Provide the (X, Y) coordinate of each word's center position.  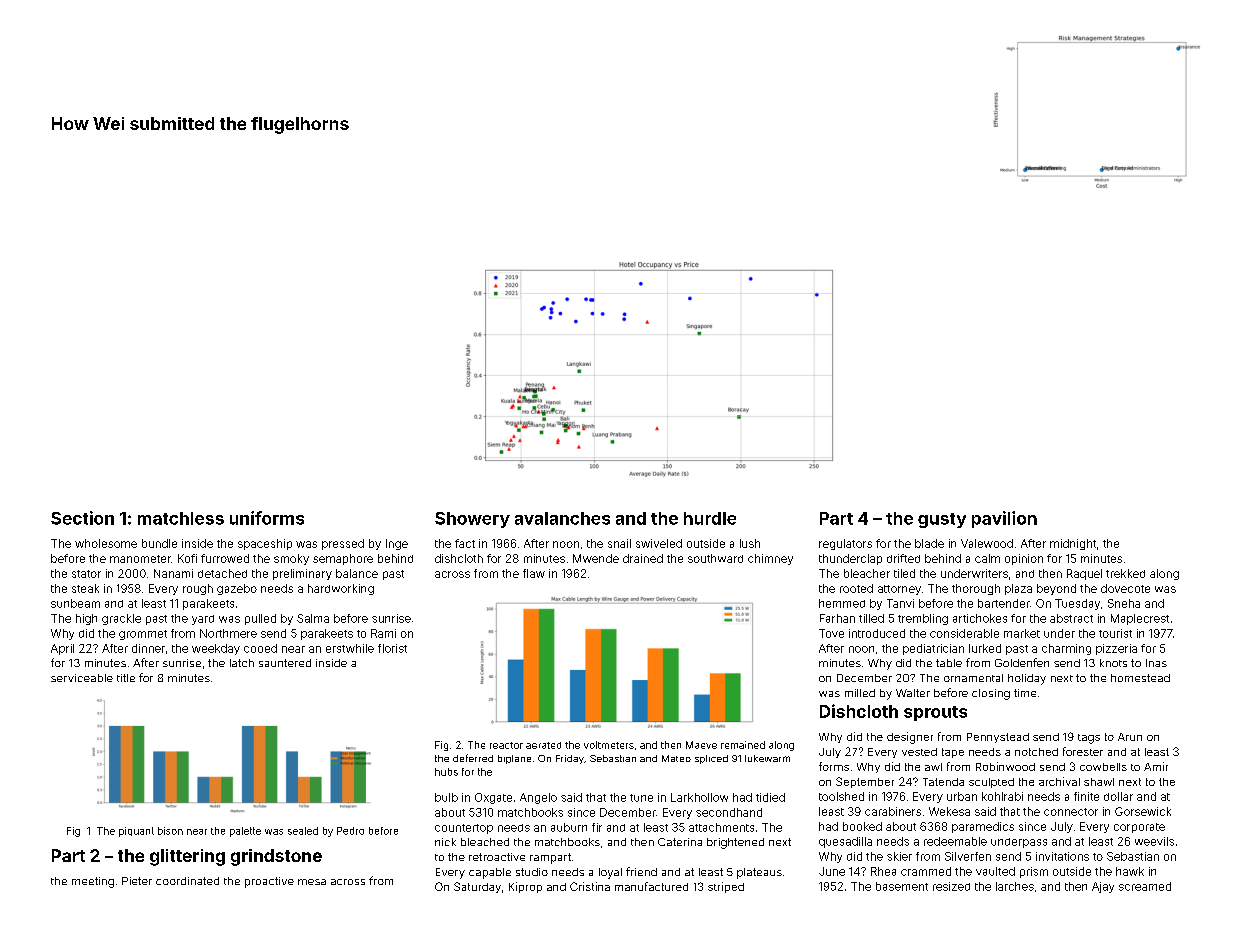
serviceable (82, 678)
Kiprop (525, 887)
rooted (856, 588)
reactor (506, 745)
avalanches (562, 518)
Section (82, 518)
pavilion (1004, 519)
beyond (1056, 589)
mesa (312, 882)
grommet (143, 635)
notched (1036, 752)
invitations (1062, 856)
